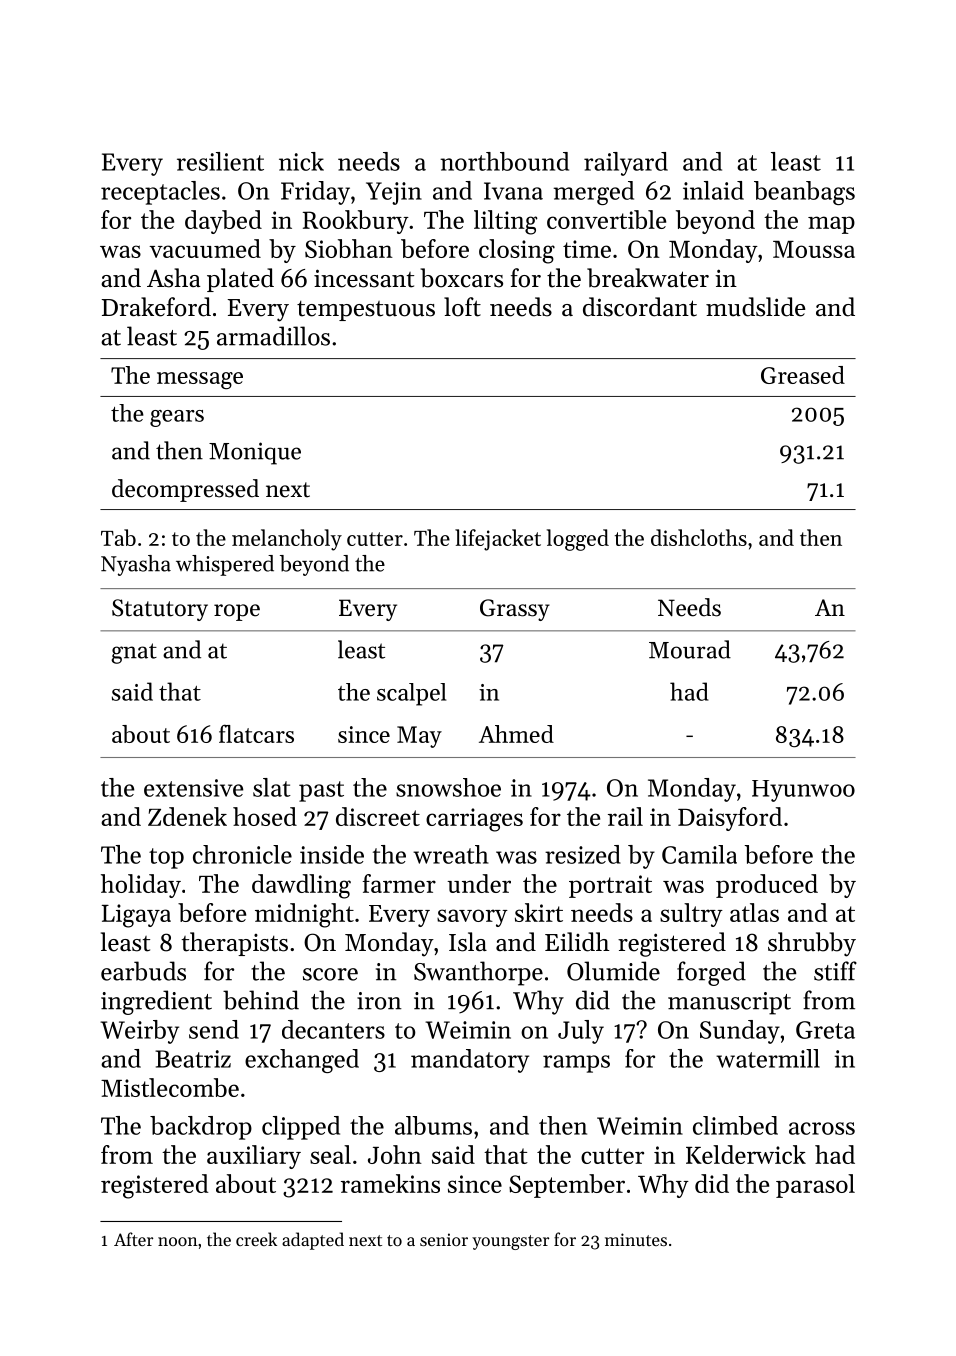  Describe the element at coordinates (498, 540) in the image. I see `lifejacket` at that location.
